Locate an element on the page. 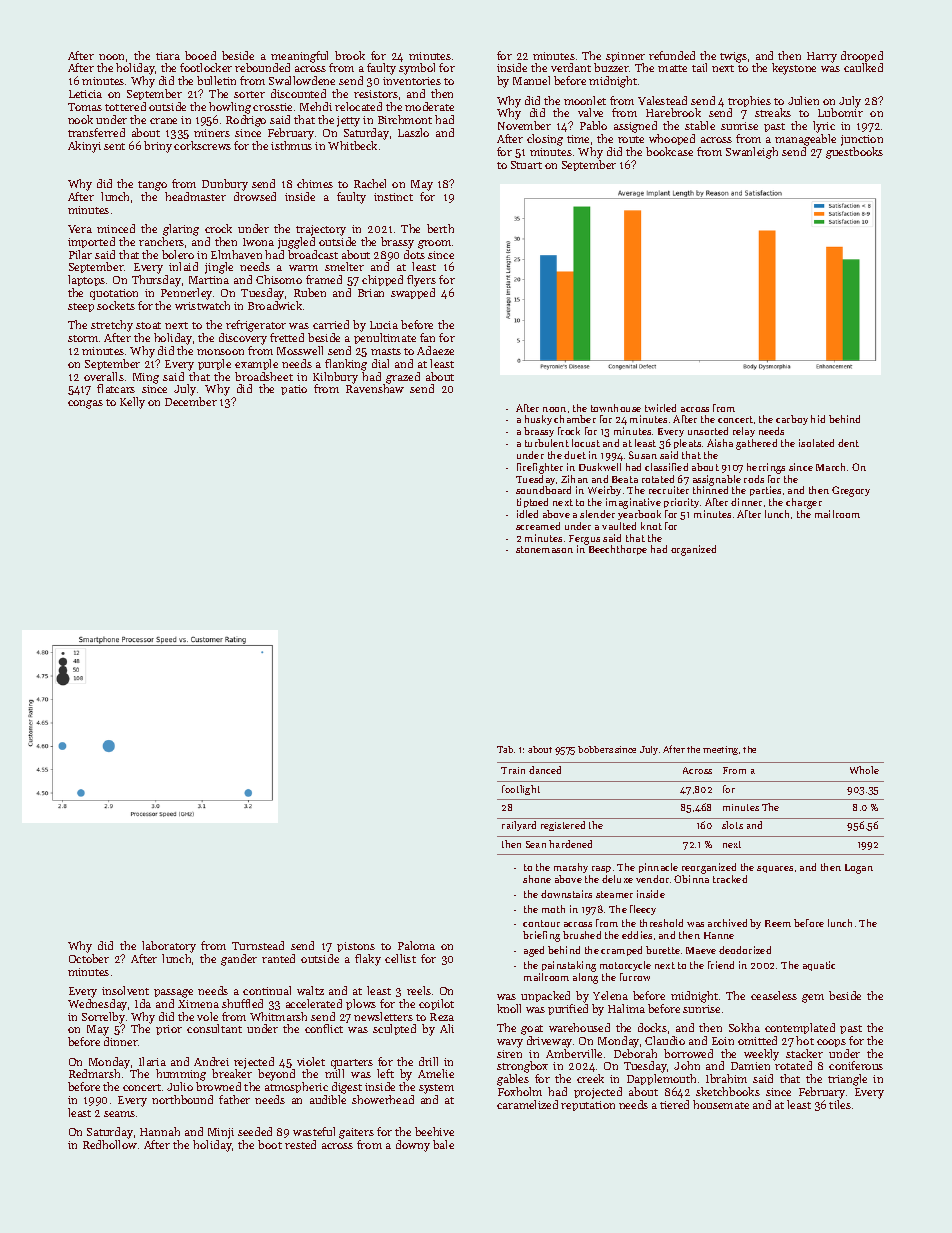  drooped is located at coordinates (862, 56).
